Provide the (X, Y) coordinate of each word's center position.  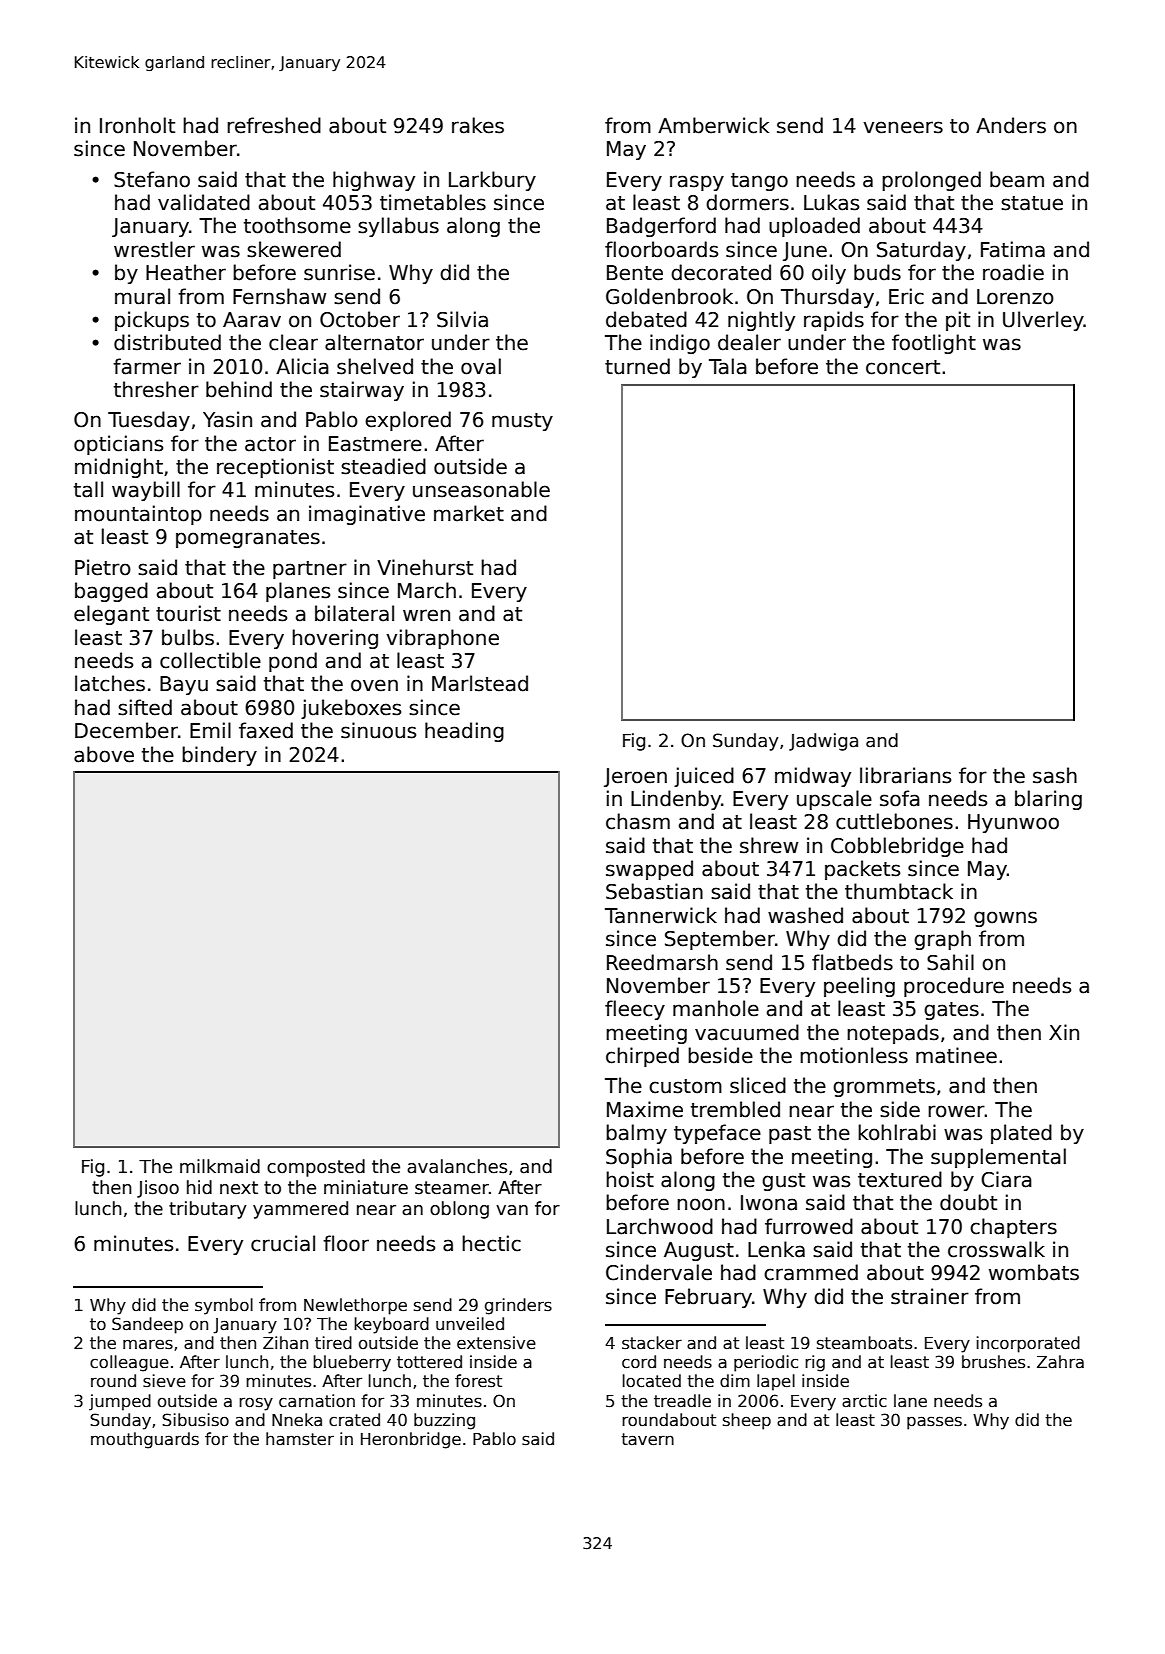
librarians (905, 775)
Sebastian (654, 891)
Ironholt (137, 125)
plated (1021, 1134)
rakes (478, 125)
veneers (903, 127)
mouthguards (145, 1440)
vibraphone (442, 639)
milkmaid (220, 1166)
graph (942, 940)
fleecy (635, 1010)
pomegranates (248, 539)
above (104, 754)
